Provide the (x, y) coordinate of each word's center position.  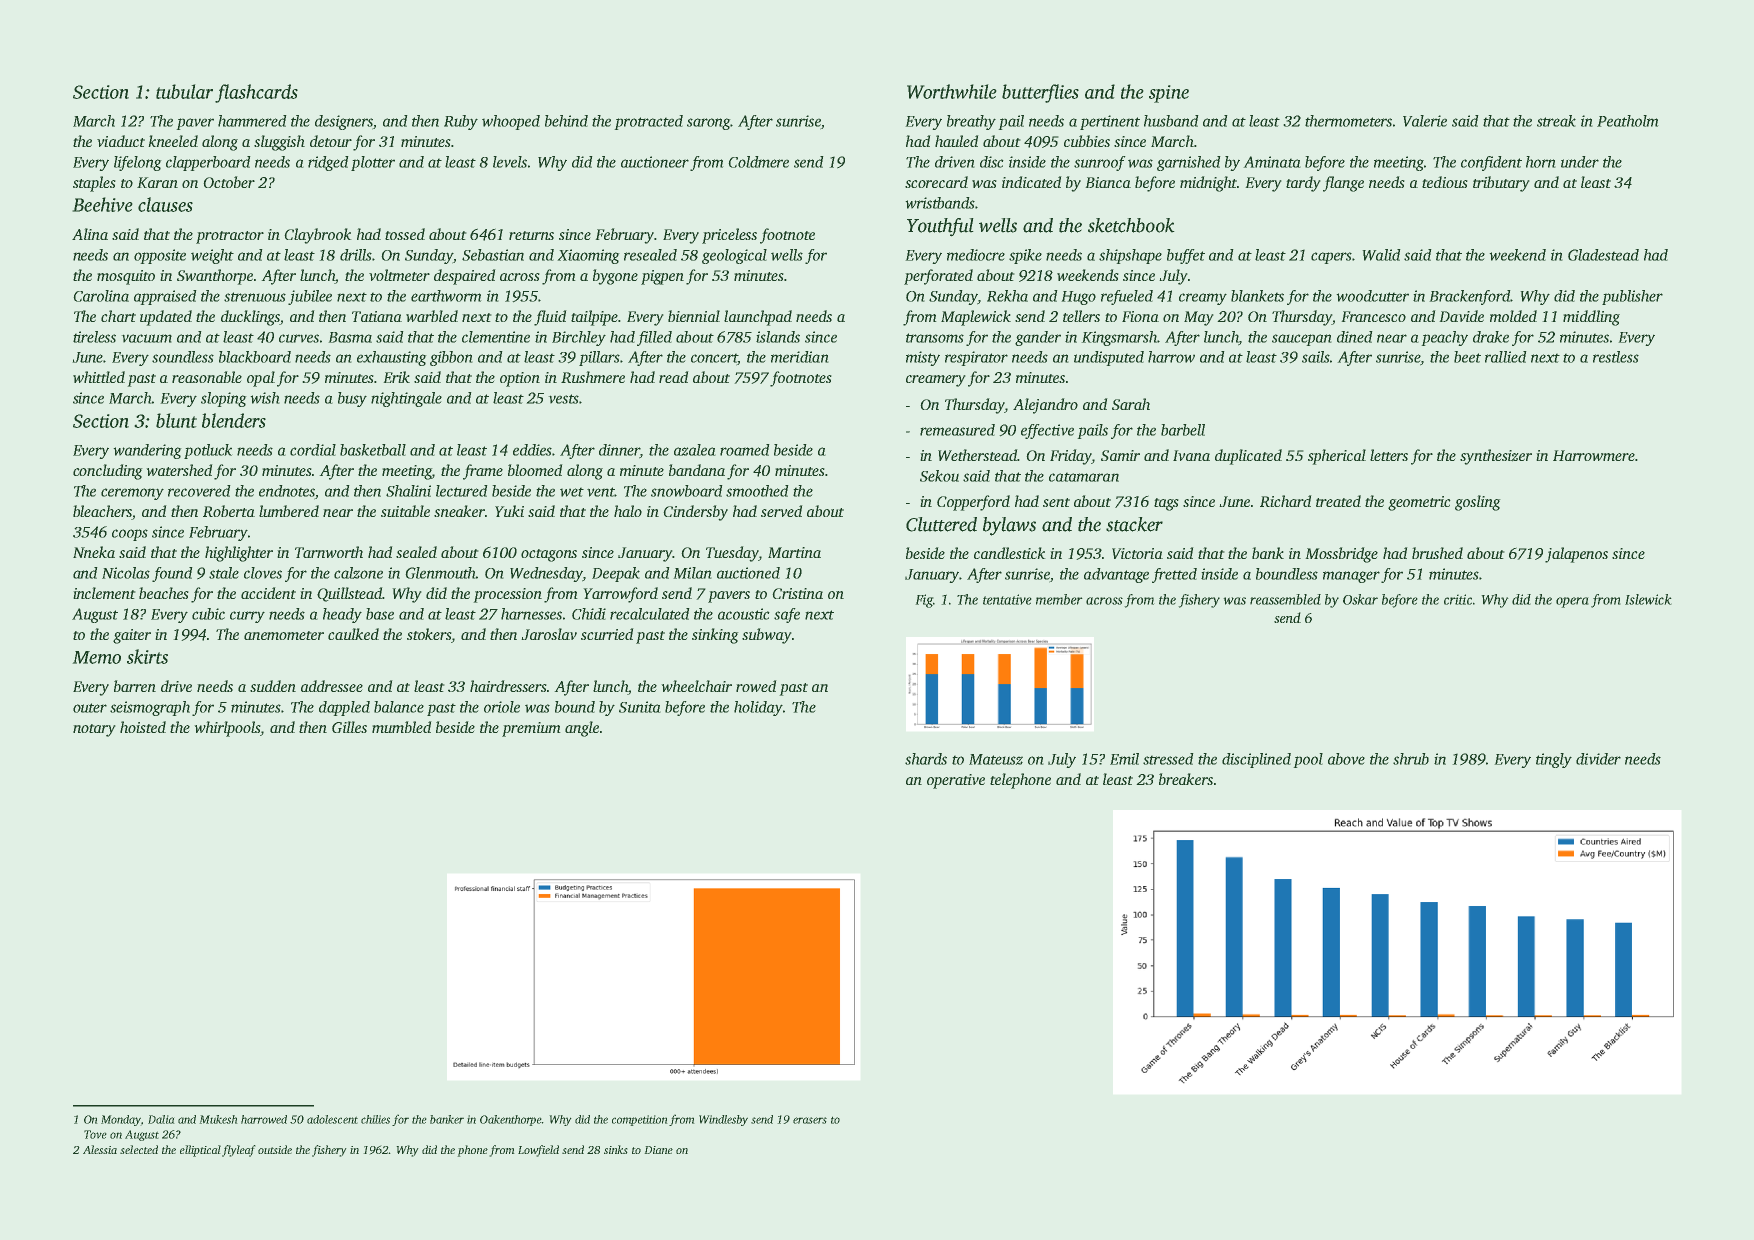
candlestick (1009, 553)
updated (166, 318)
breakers (1186, 779)
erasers (810, 1120)
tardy (1303, 184)
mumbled (401, 727)
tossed (405, 234)
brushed (1437, 553)
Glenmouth (440, 573)
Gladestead (1603, 255)
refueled (1127, 297)
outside (275, 1149)
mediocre (976, 255)
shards (926, 759)
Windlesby (723, 1120)
